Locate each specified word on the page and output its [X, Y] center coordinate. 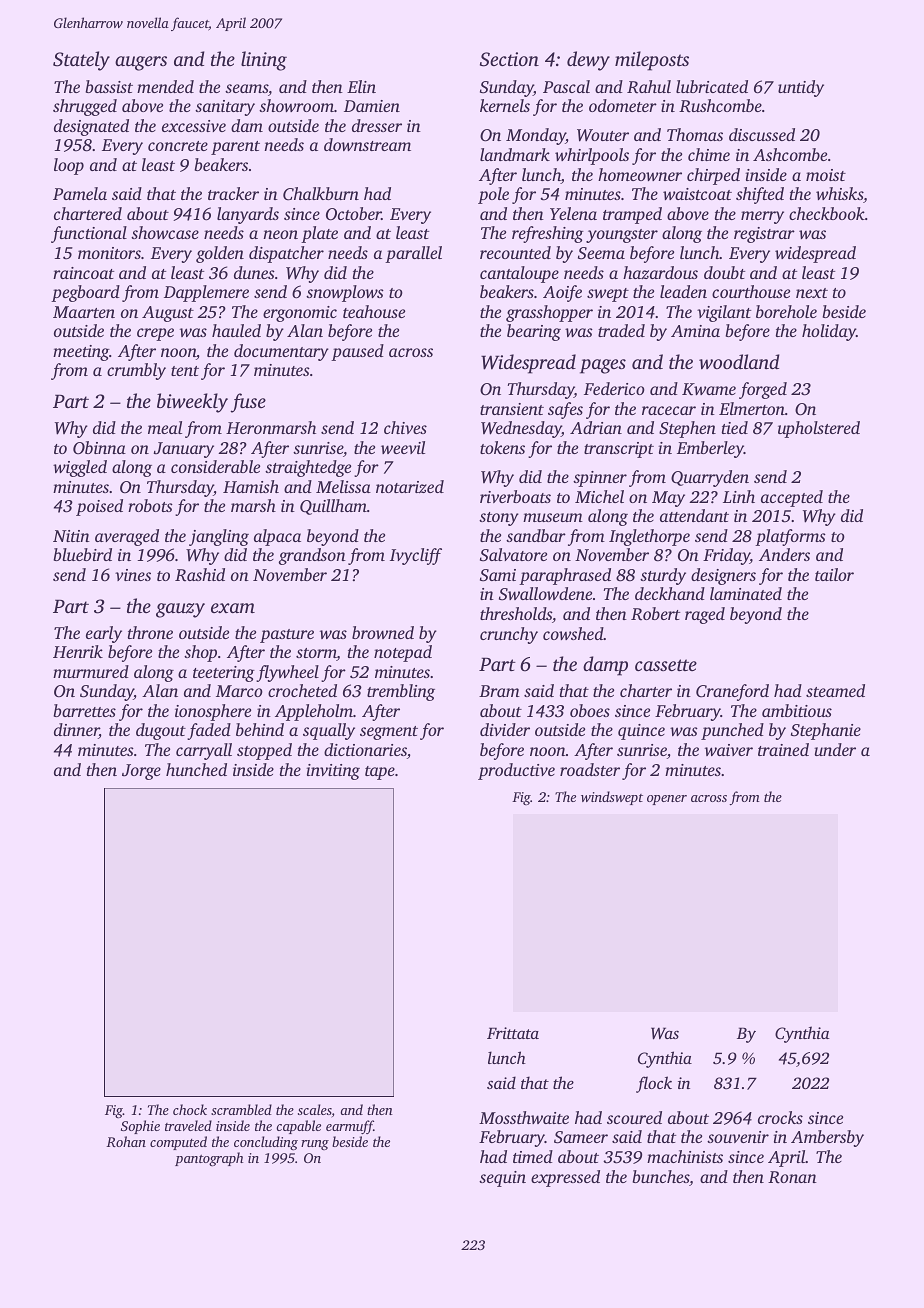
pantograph [209, 1159]
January [184, 450]
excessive [194, 126]
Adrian [596, 427]
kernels [505, 105]
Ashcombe [790, 154]
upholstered [819, 429]
